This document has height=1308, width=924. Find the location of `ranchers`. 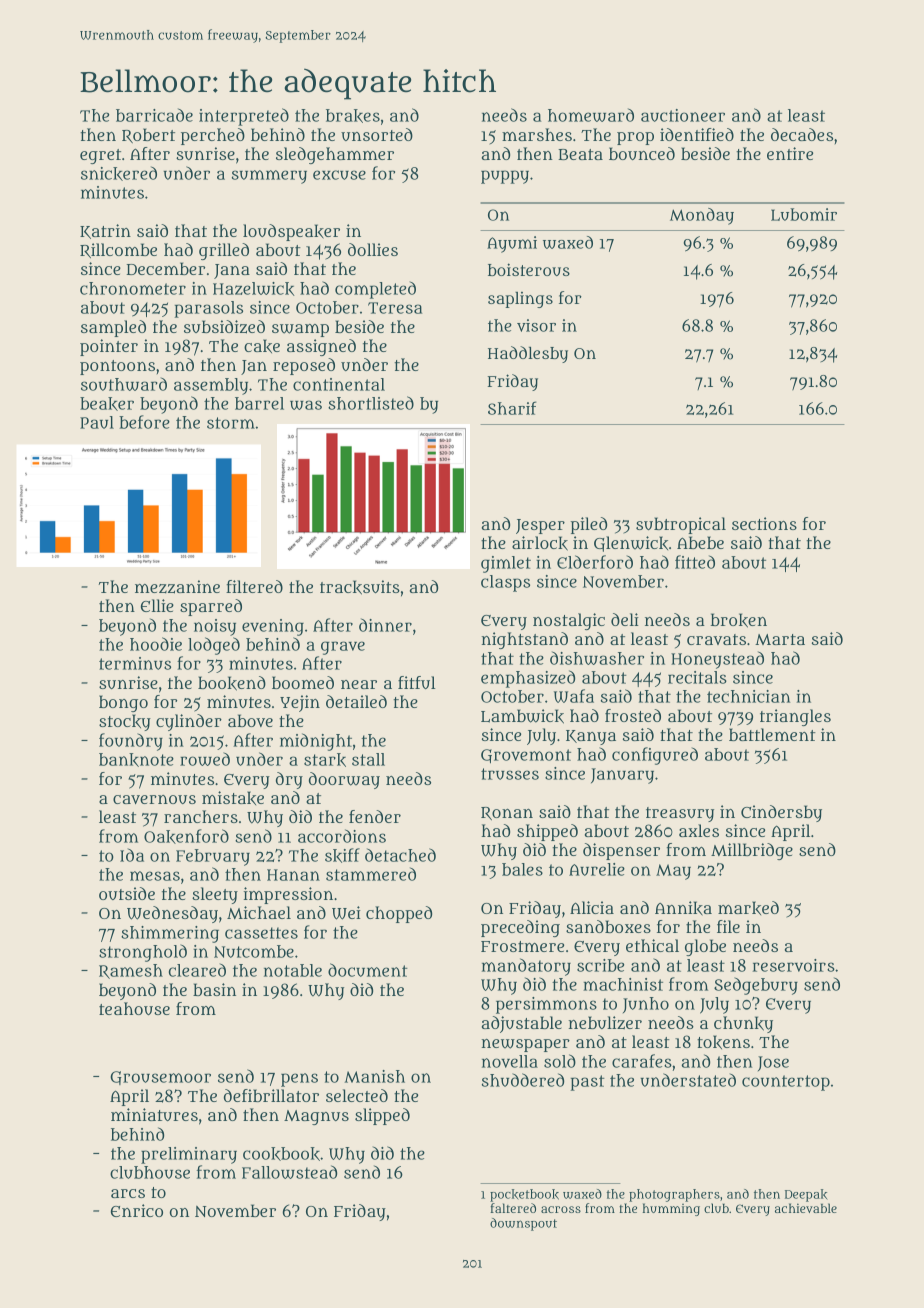

ranchers is located at coordinates (201, 816).
